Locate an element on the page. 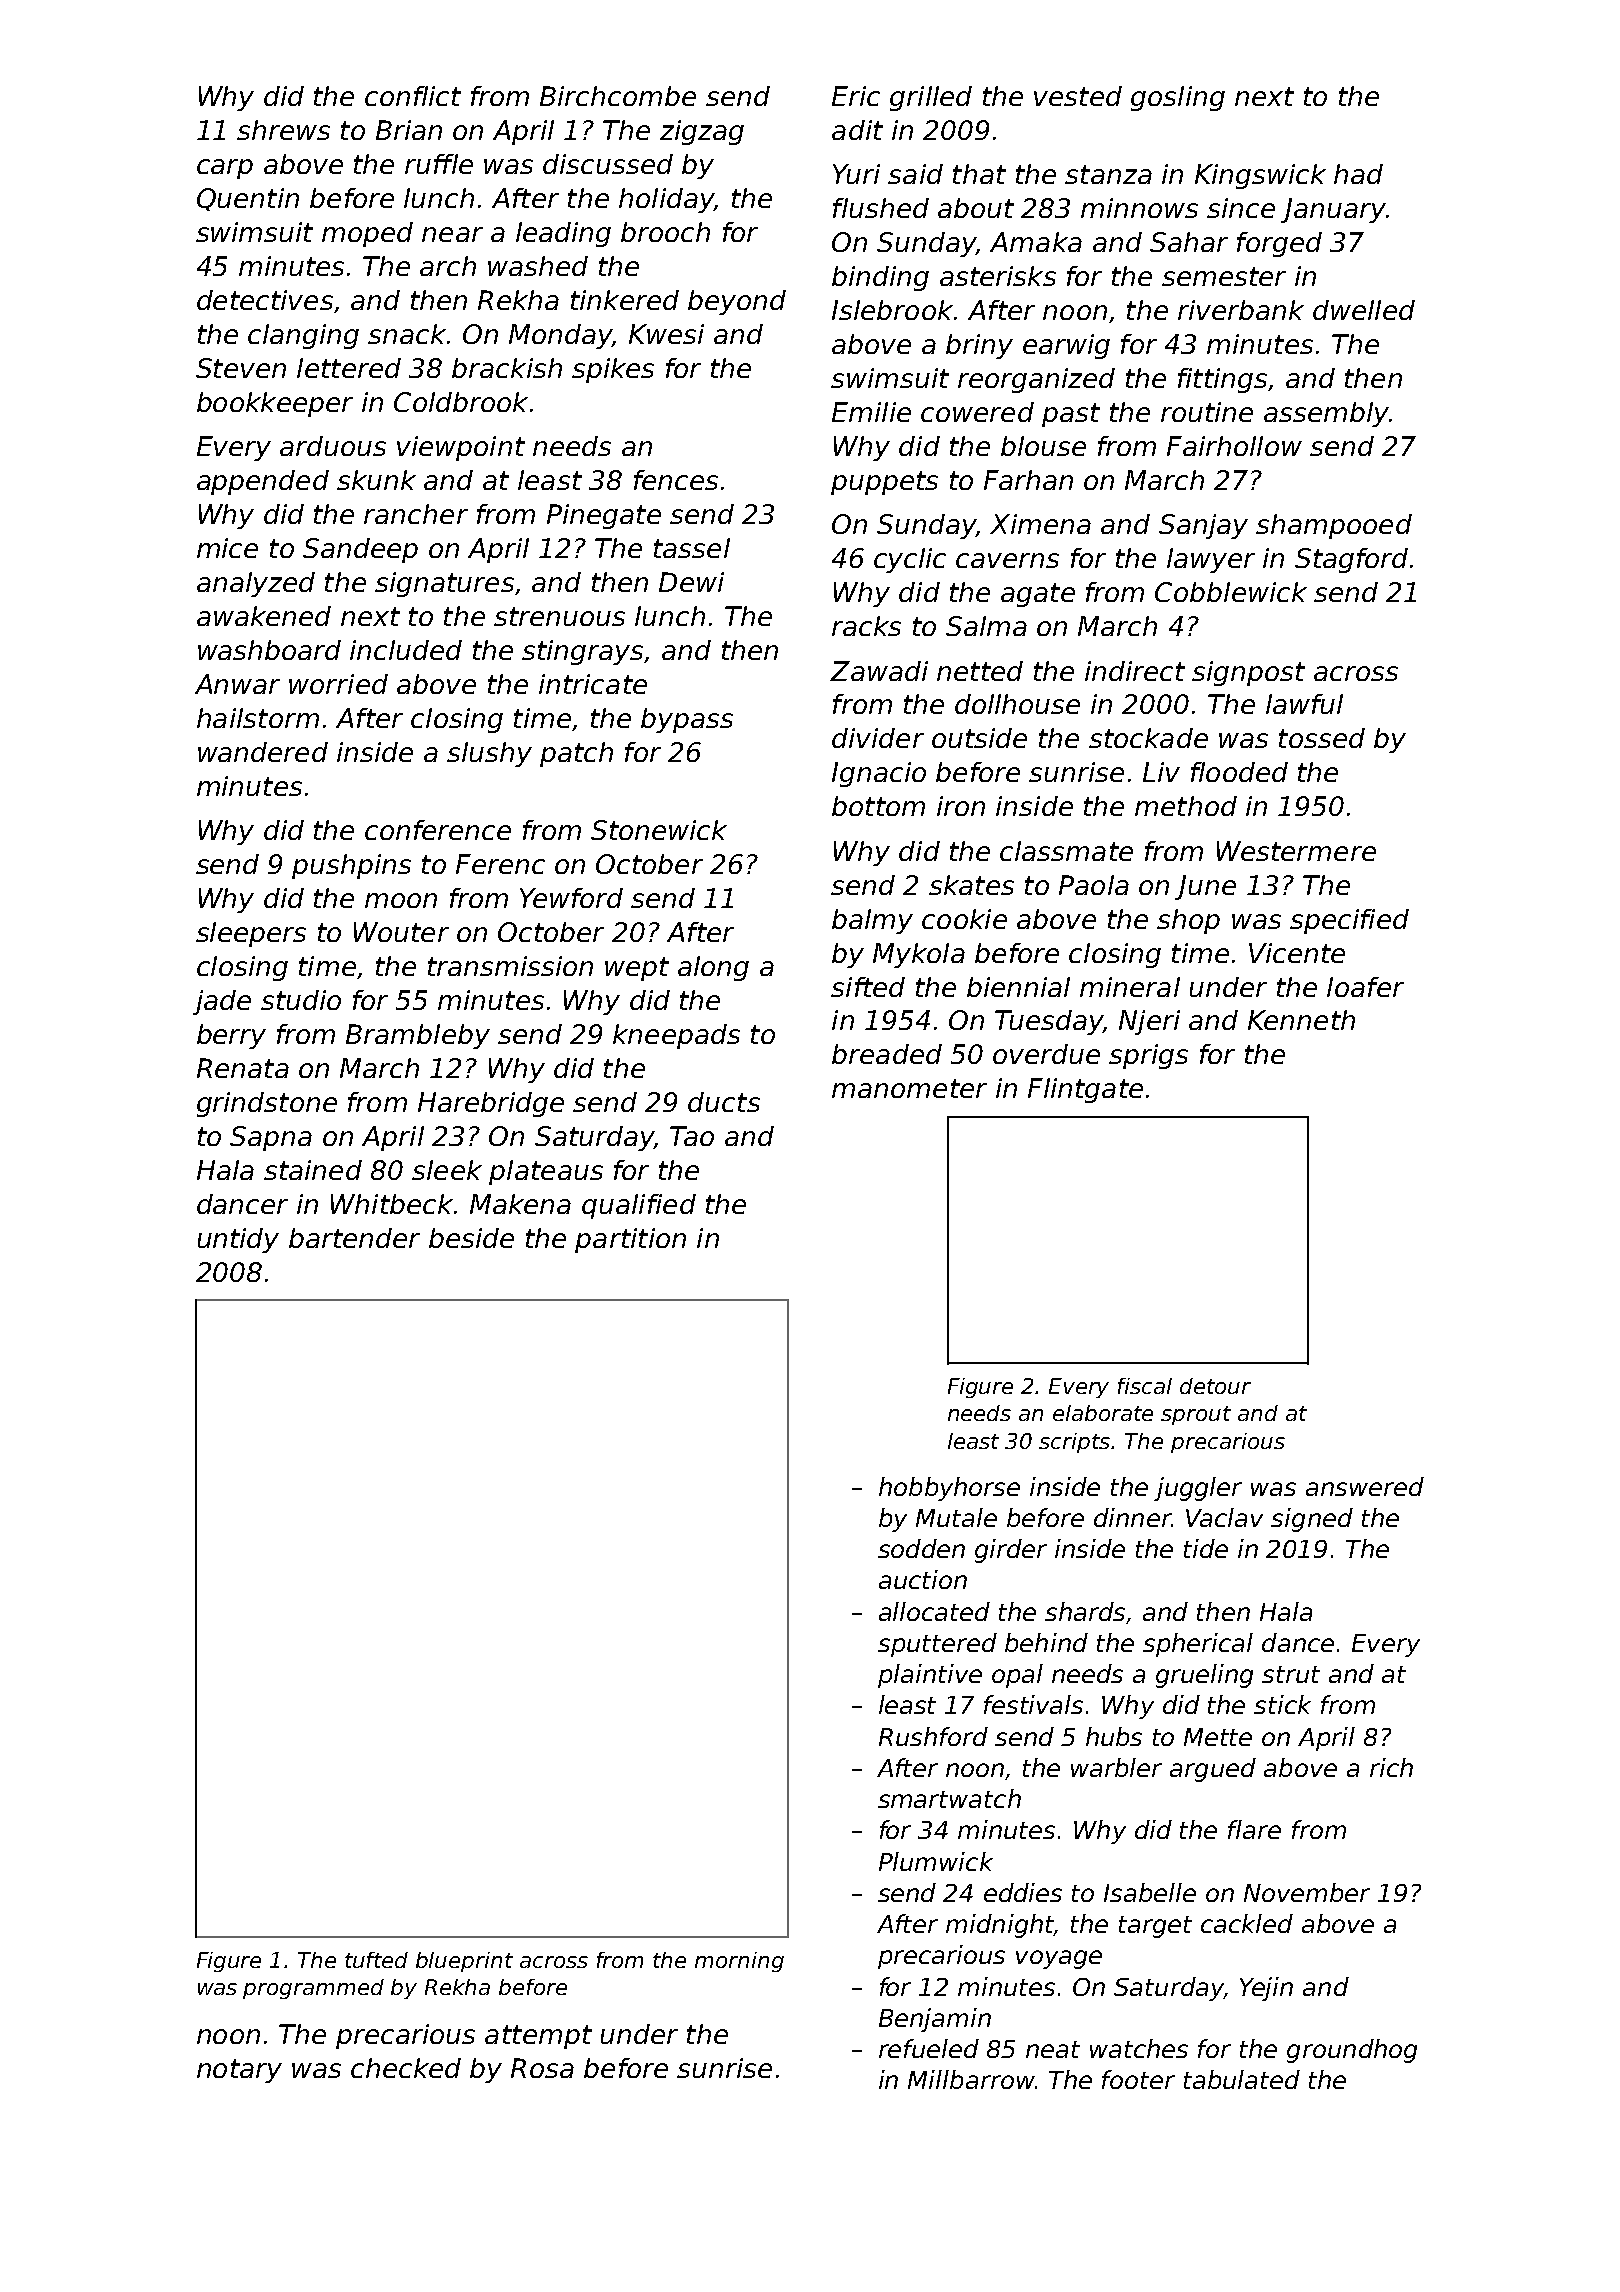  fences is located at coordinates (676, 480).
